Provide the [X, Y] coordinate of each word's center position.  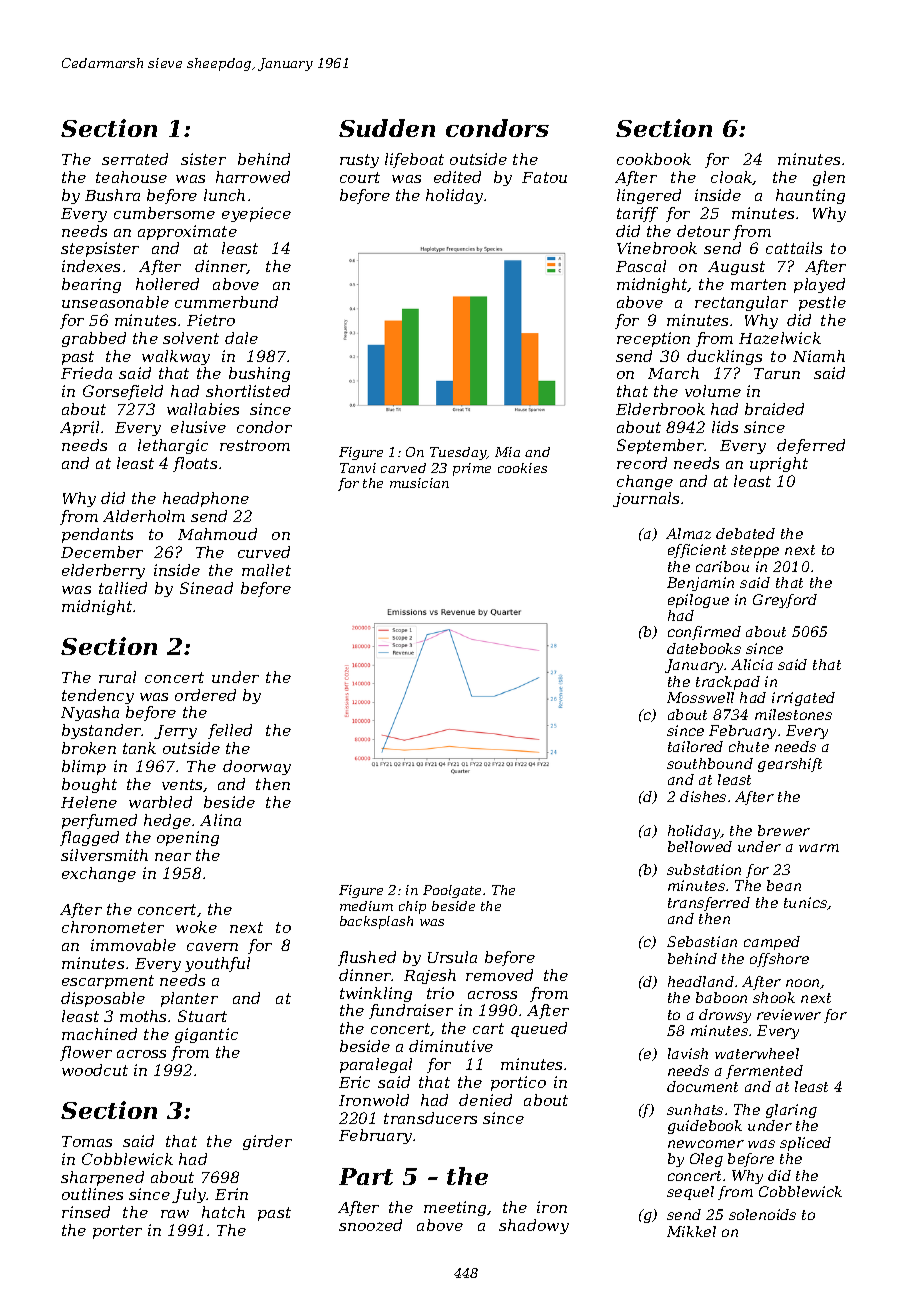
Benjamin [700, 584]
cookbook [654, 159]
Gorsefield [123, 392]
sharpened [102, 1178]
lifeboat [414, 160]
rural [117, 677]
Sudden [387, 128]
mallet [266, 570]
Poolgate [452, 891]
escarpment [108, 982]
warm [819, 848]
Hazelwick [780, 338]
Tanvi [358, 468]
